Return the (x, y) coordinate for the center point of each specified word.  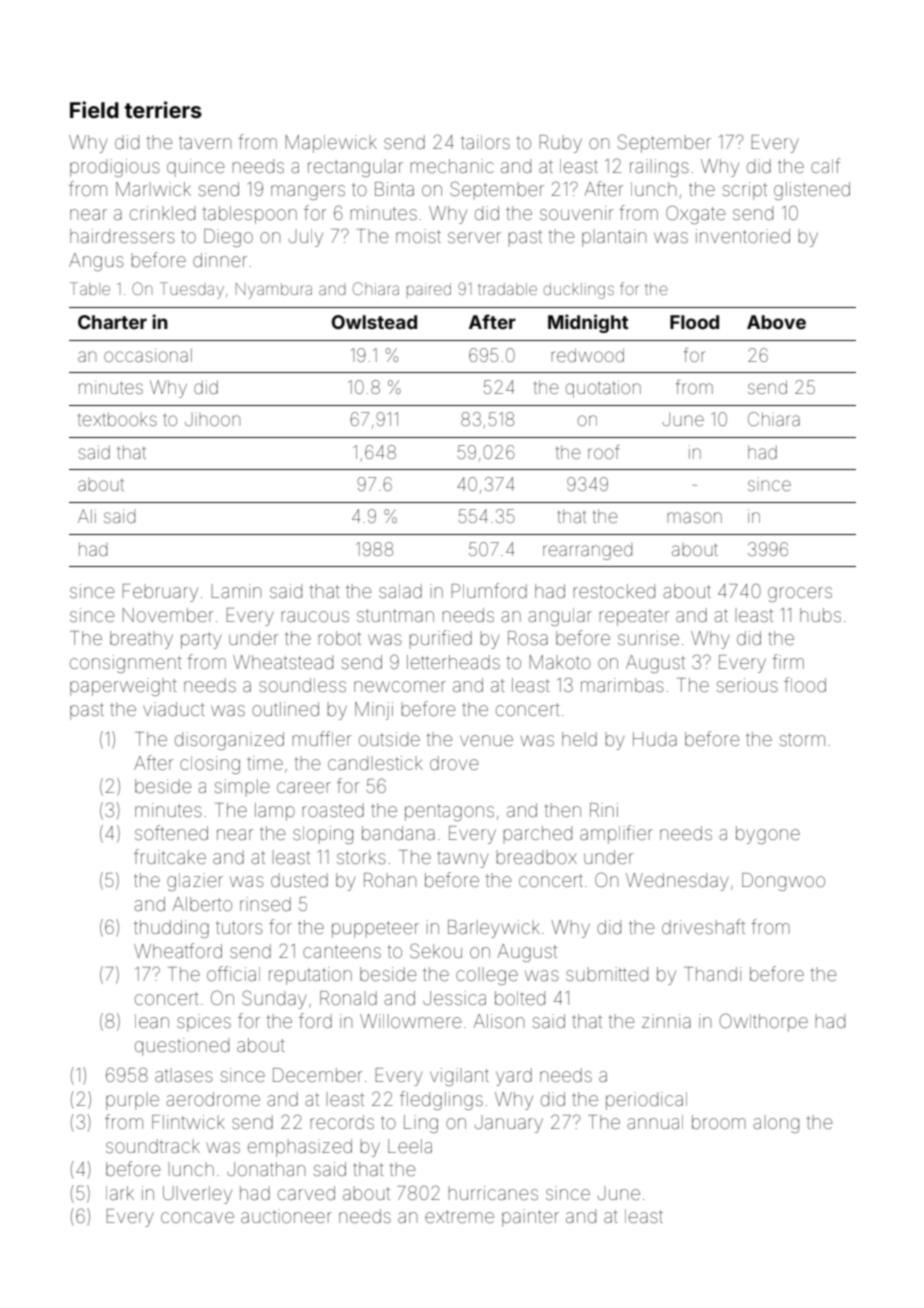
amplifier (616, 834)
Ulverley (197, 1195)
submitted (607, 974)
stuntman (395, 615)
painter (530, 1218)
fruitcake (170, 856)
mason (694, 517)
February (160, 593)
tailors (485, 142)
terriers (163, 109)
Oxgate (695, 214)
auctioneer (286, 1216)
